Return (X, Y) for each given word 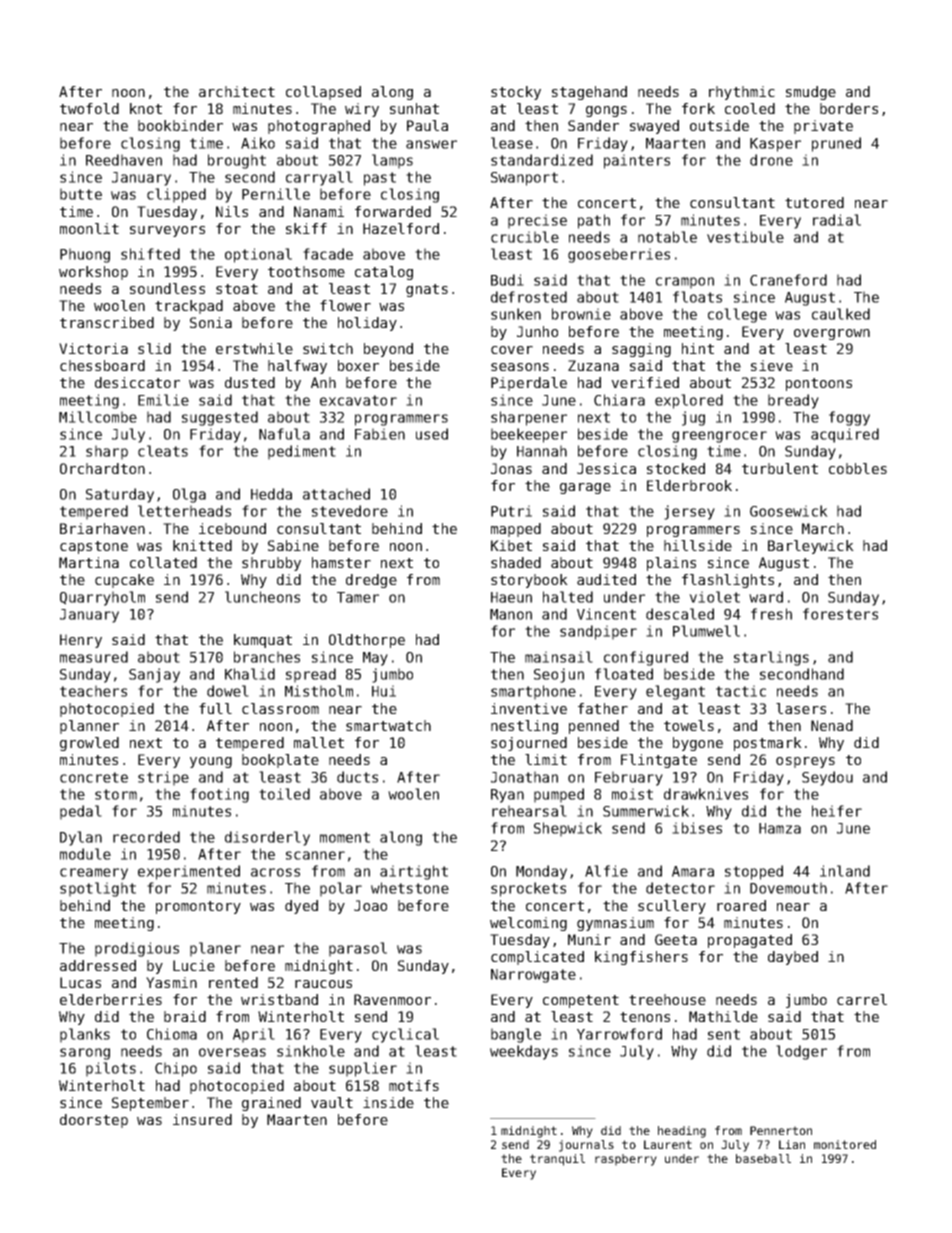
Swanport (524, 179)
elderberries (111, 999)
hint (698, 348)
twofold (89, 108)
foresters (840, 614)
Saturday (120, 495)
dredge (371, 581)
